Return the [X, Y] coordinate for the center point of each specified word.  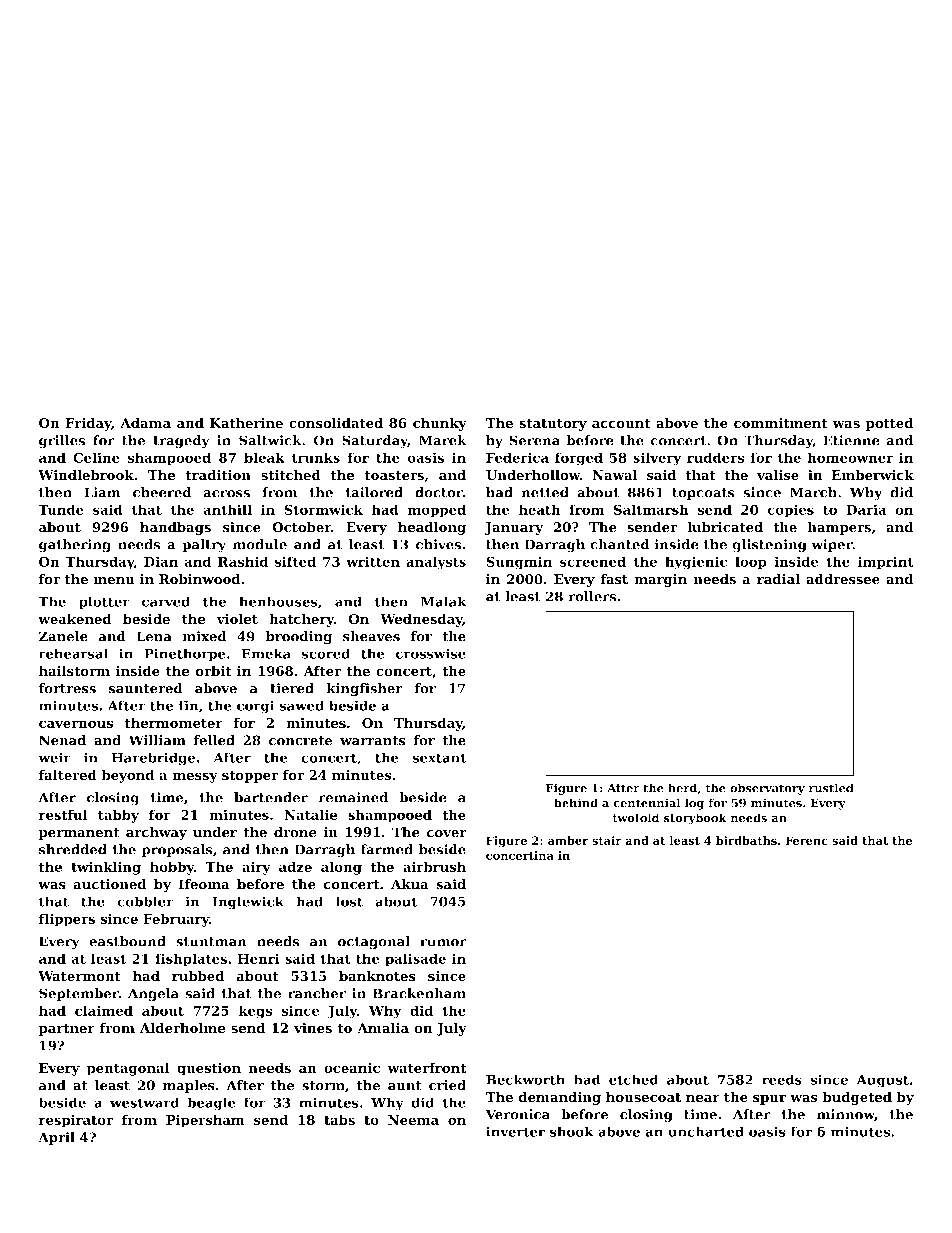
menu [114, 581]
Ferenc [806, 840]
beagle [211, 1104]
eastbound [127, 941]
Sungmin [519, 563]
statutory [553, 425]
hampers [839, 528]
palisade [415, 960]
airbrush [434, 866]
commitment [781, 423]
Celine [96, 457]
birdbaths [746, 840]
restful [63, 814]
